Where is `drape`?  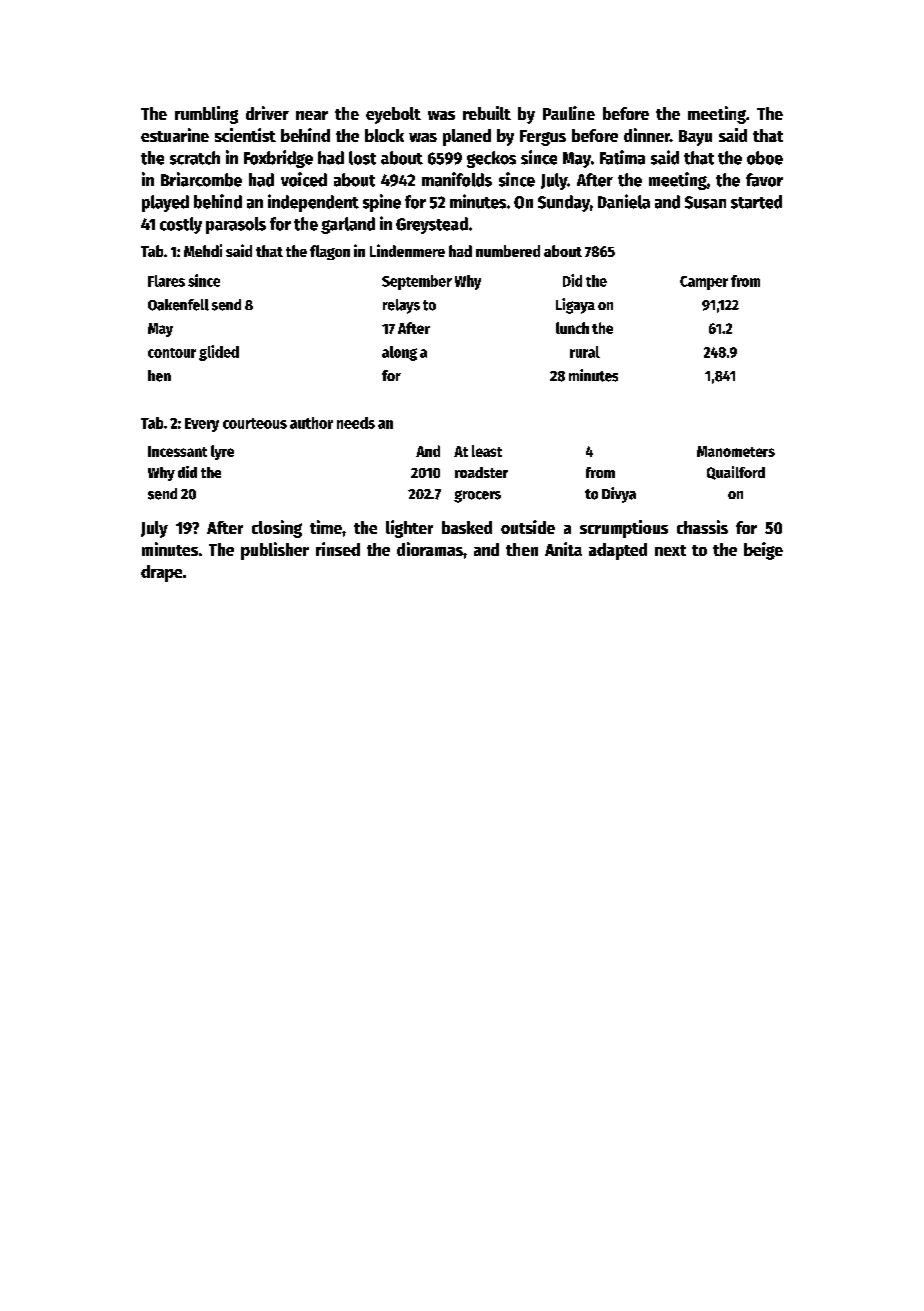 drape is located at coordinates (161, 573).
